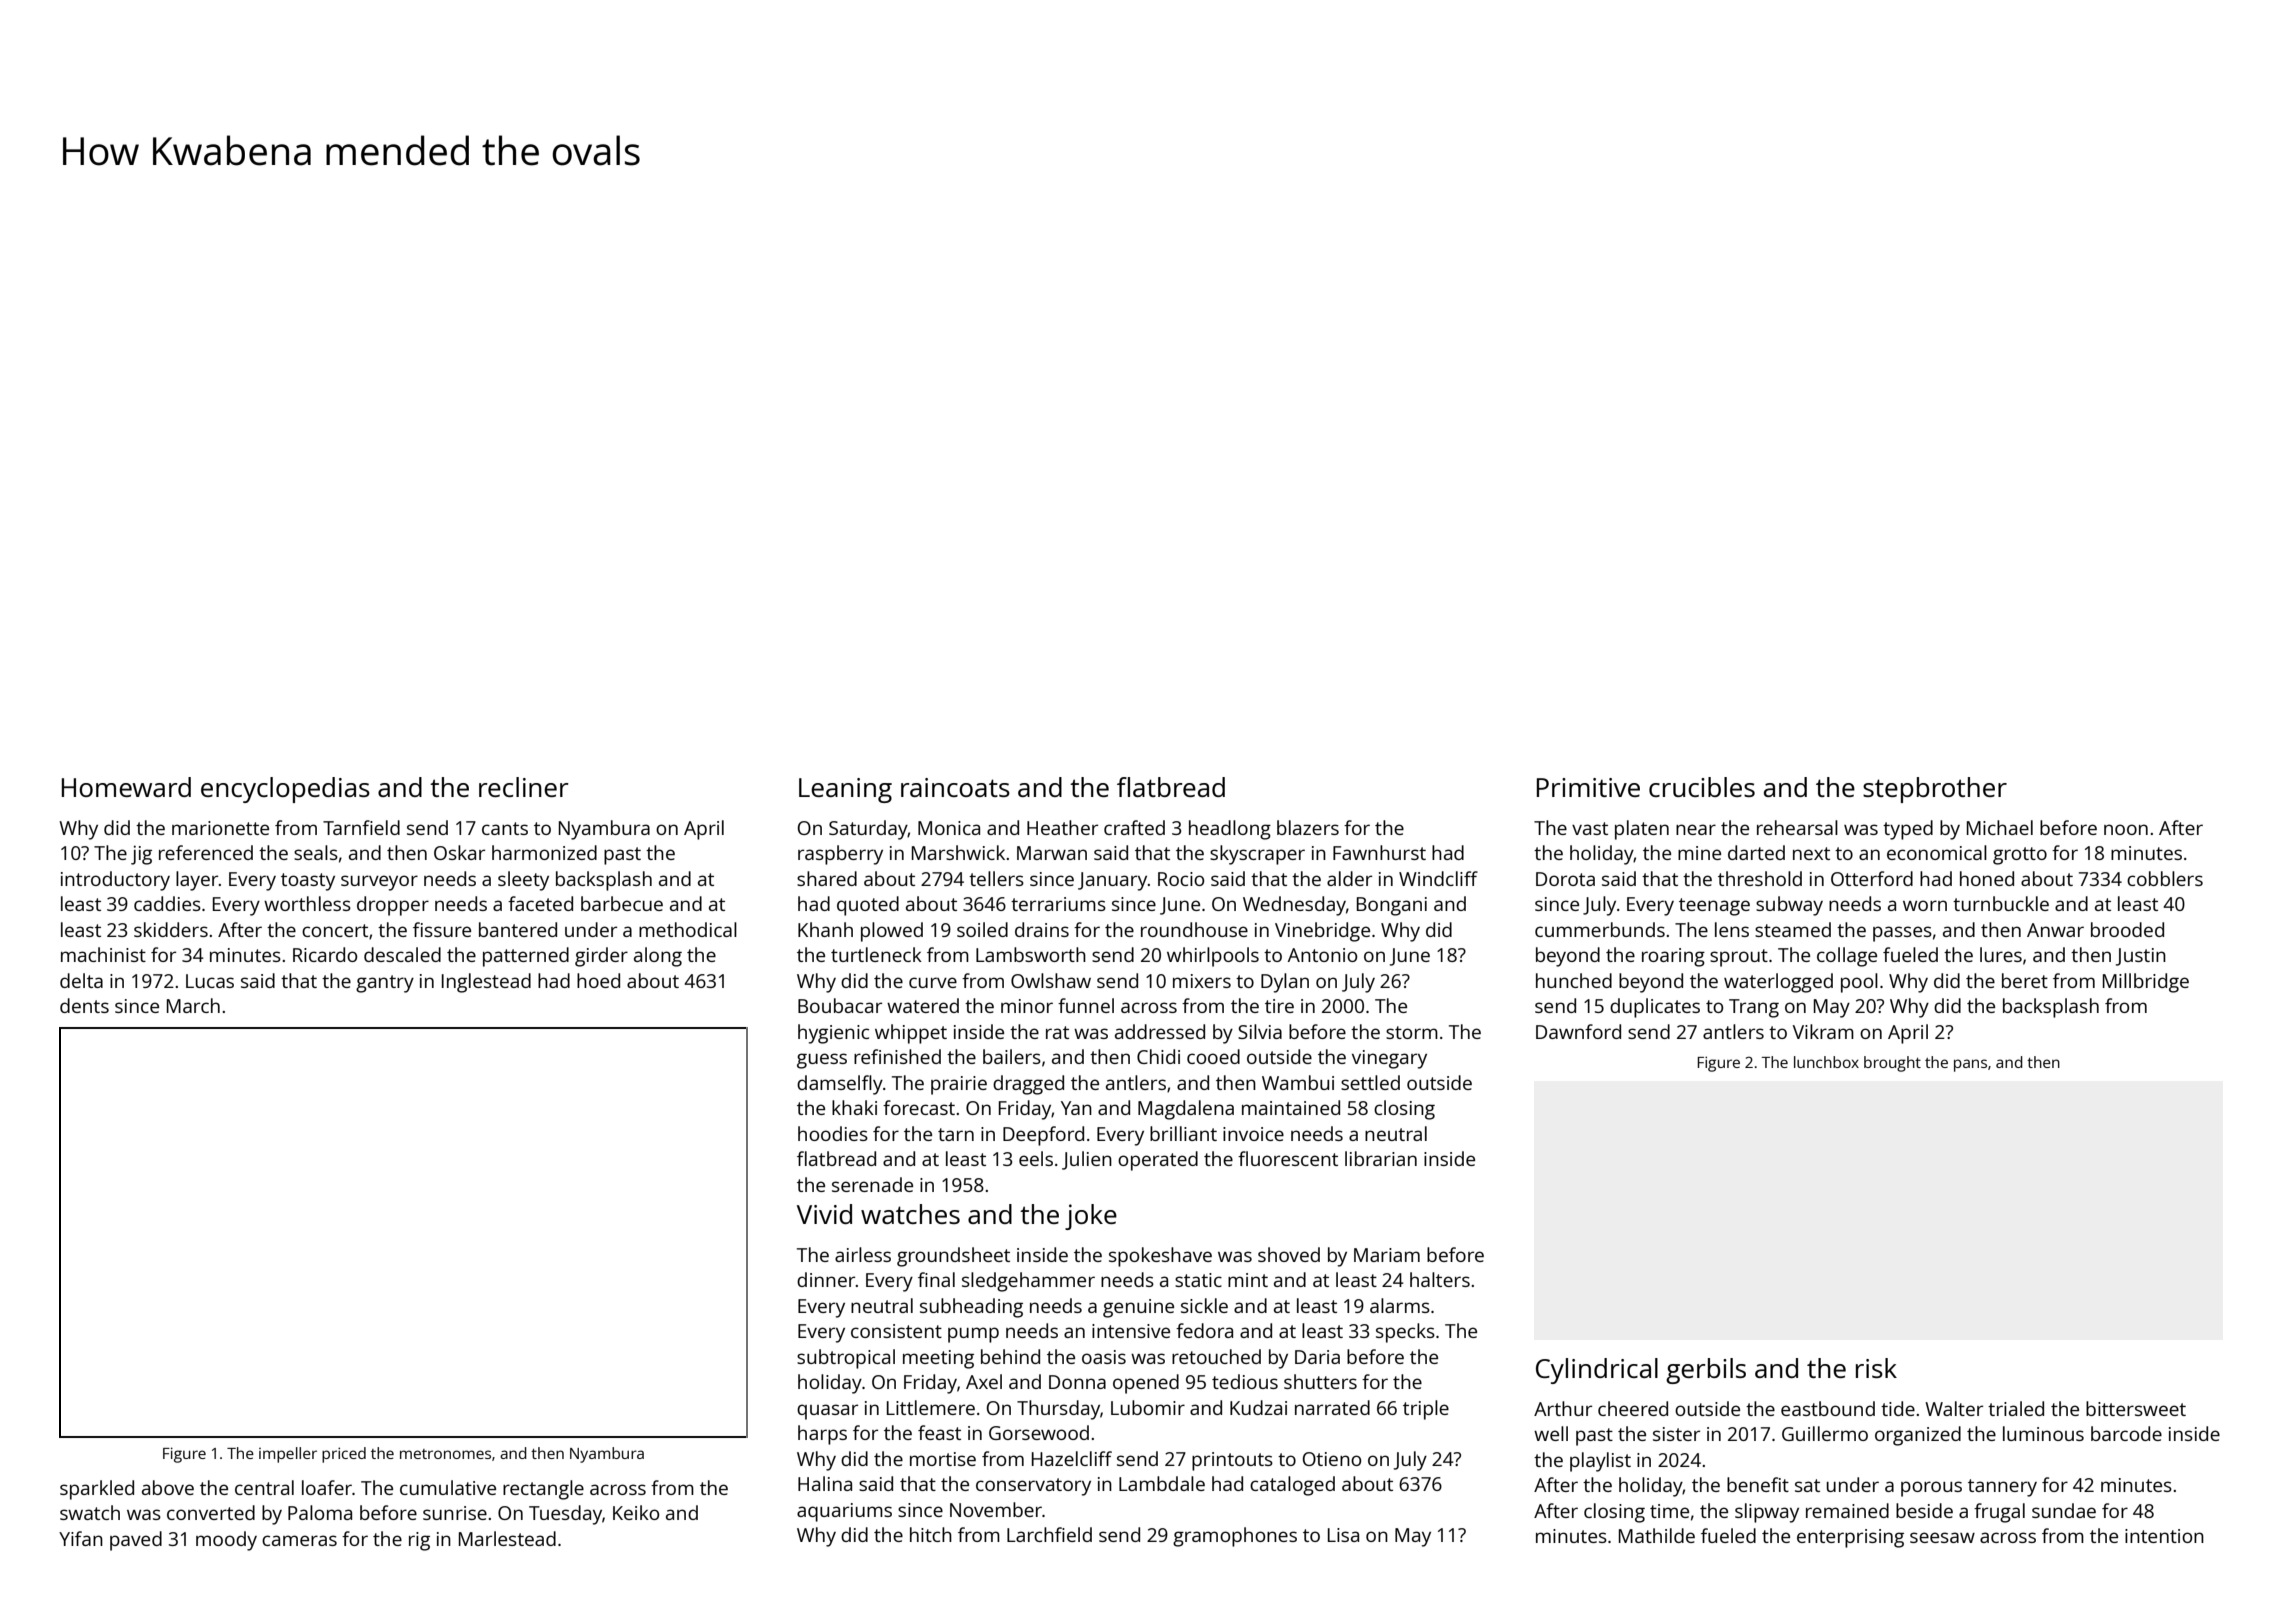 This screenshot has width=2282, height=1614. I want to click on tire, so click(1279, 1006).
